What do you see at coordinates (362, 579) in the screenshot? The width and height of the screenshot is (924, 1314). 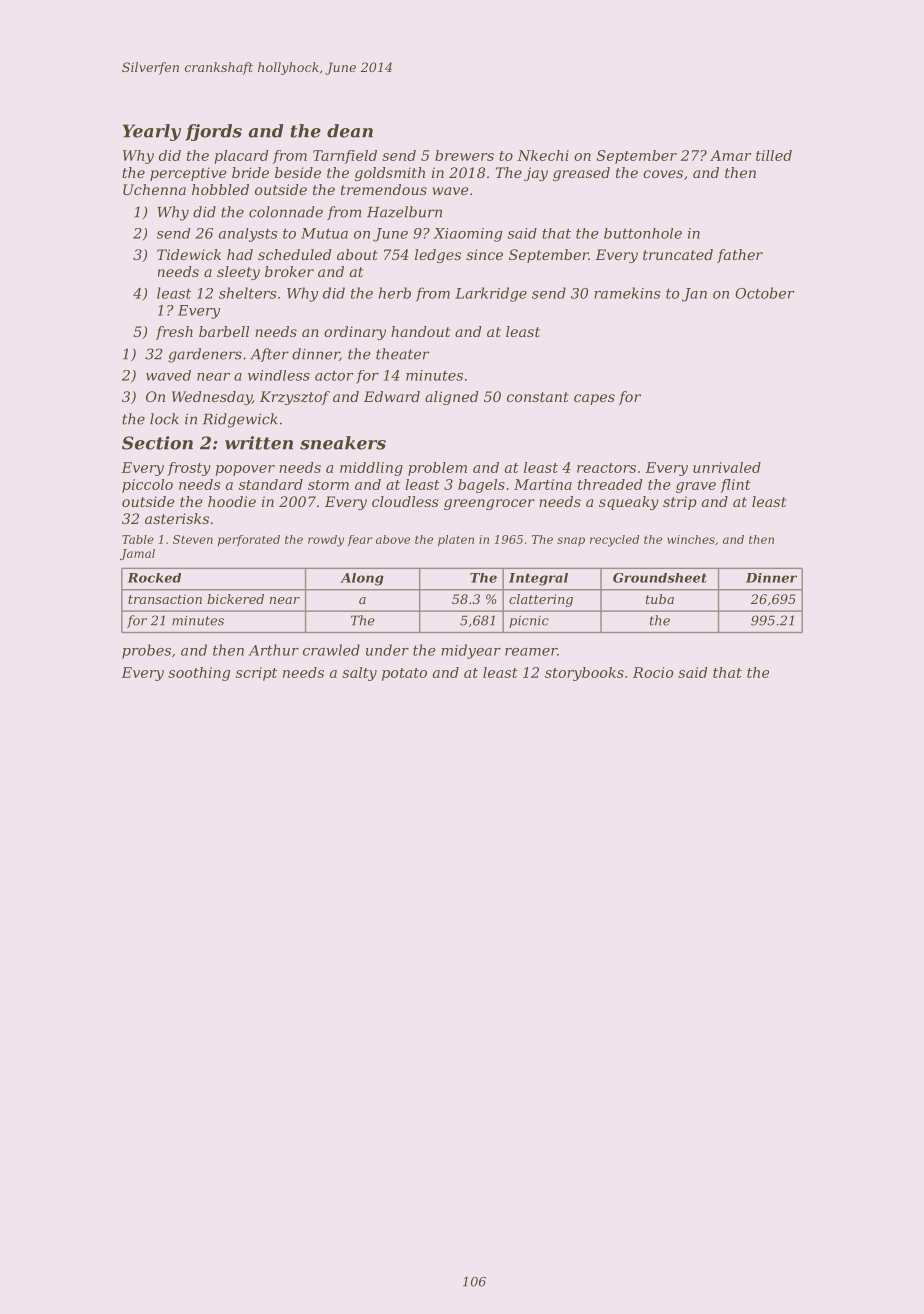 I see `Along` at bounding box center [362, 579].
